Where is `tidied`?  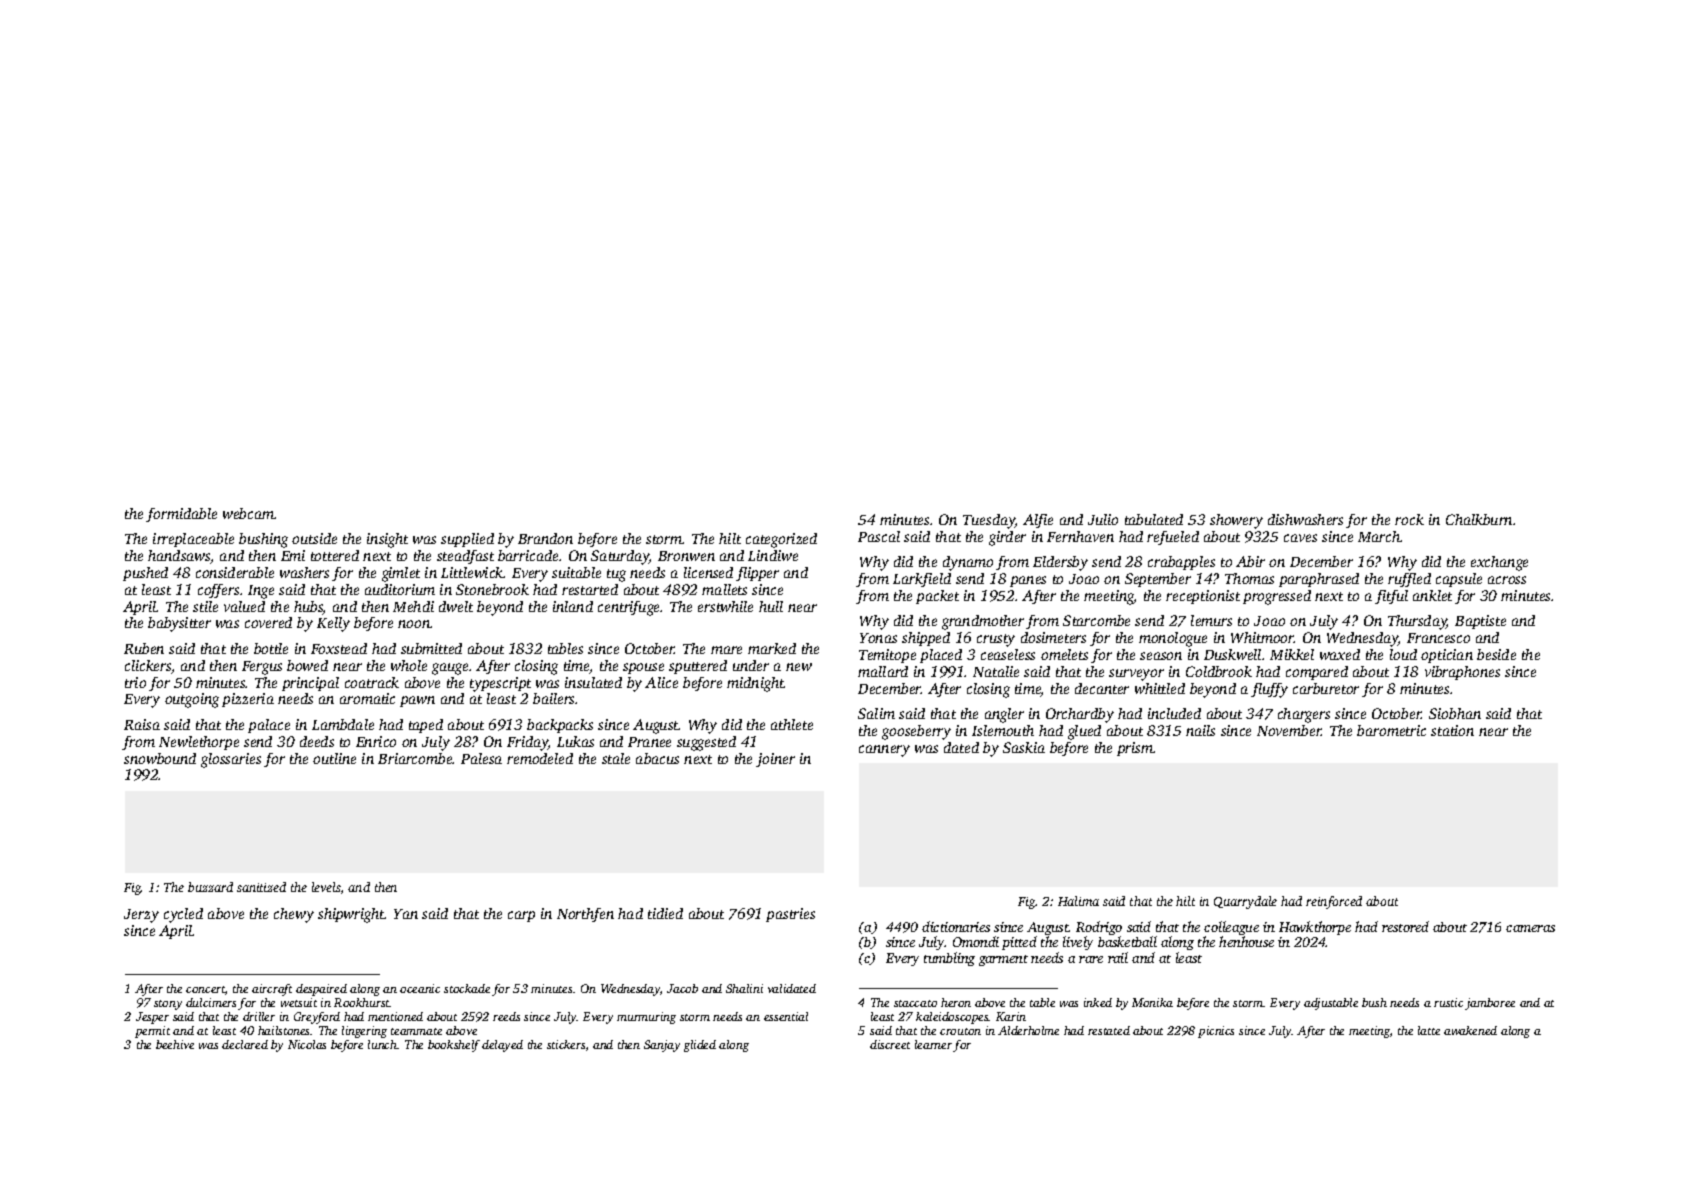 tidied is located at coordinates (665, 913).
